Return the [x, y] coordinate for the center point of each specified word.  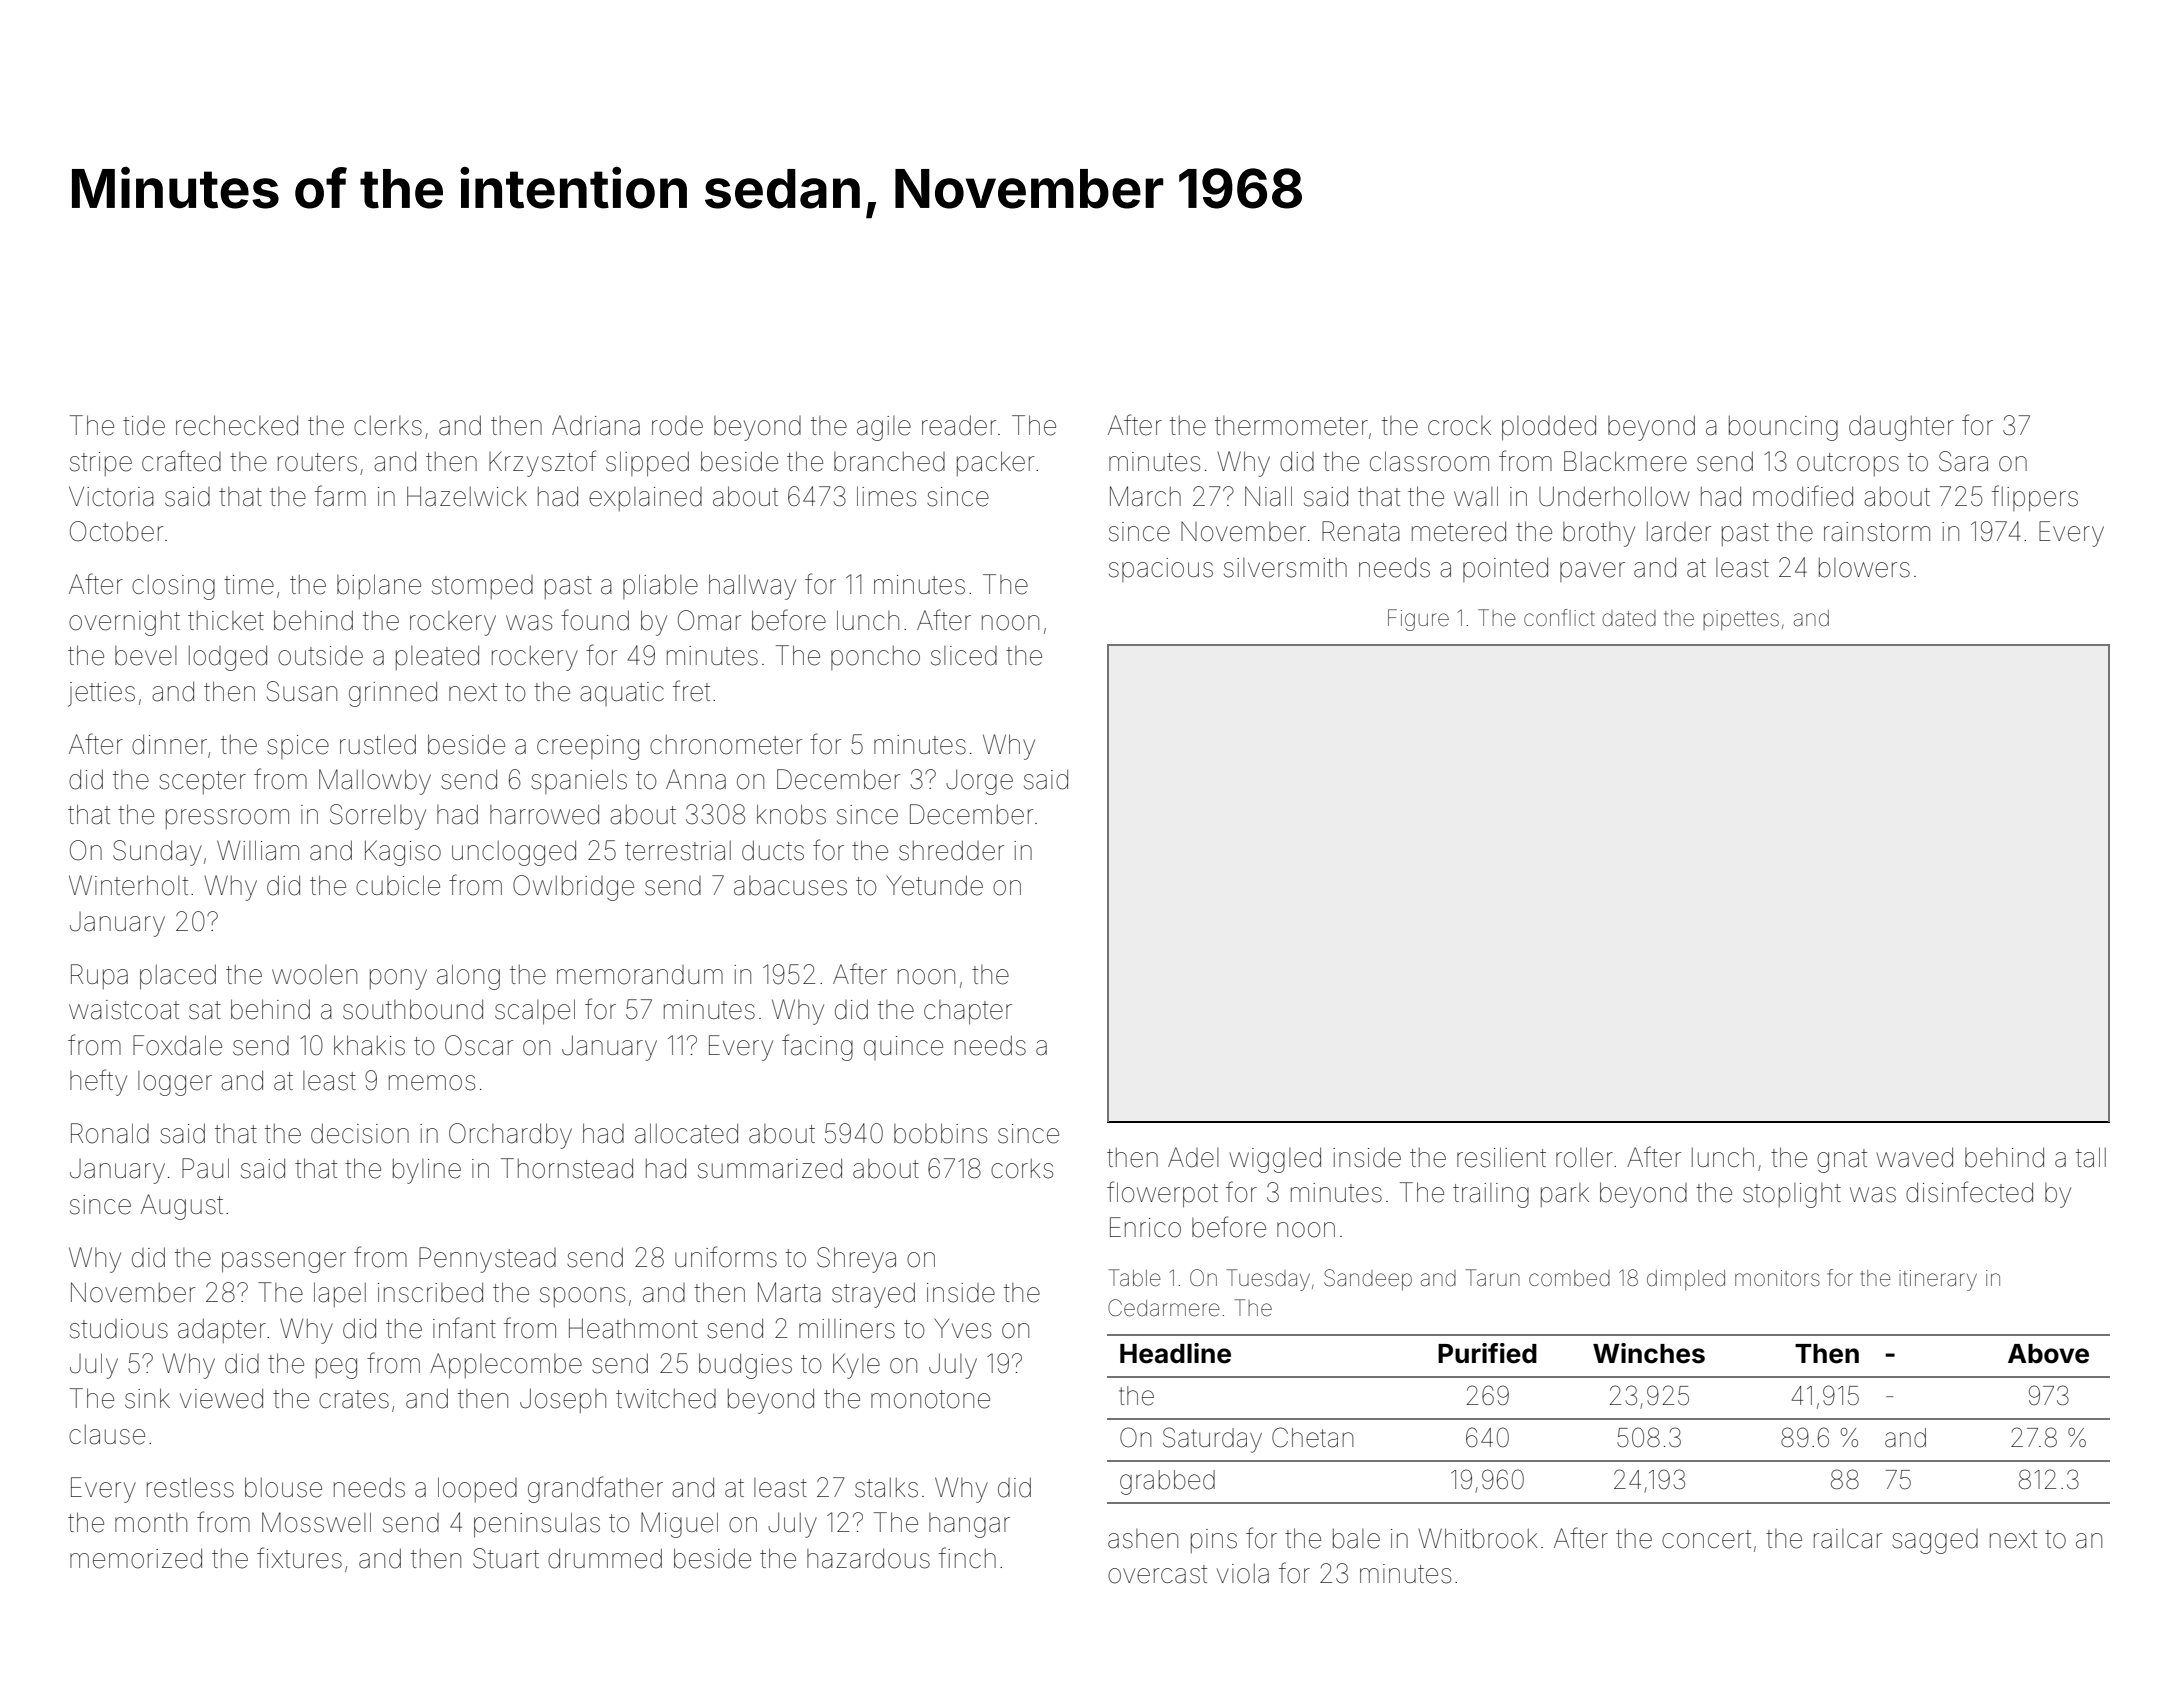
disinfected [1969, 1192]
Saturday [1212, 1440]
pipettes [1741, 620]
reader [959, 425]
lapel [340, 1294]
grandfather [595, 1489]
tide [144, 426]
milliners [847, 1329]
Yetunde [934, 885]
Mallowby [375, 782]
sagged [1935, 1541]
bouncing [1783, 428]
